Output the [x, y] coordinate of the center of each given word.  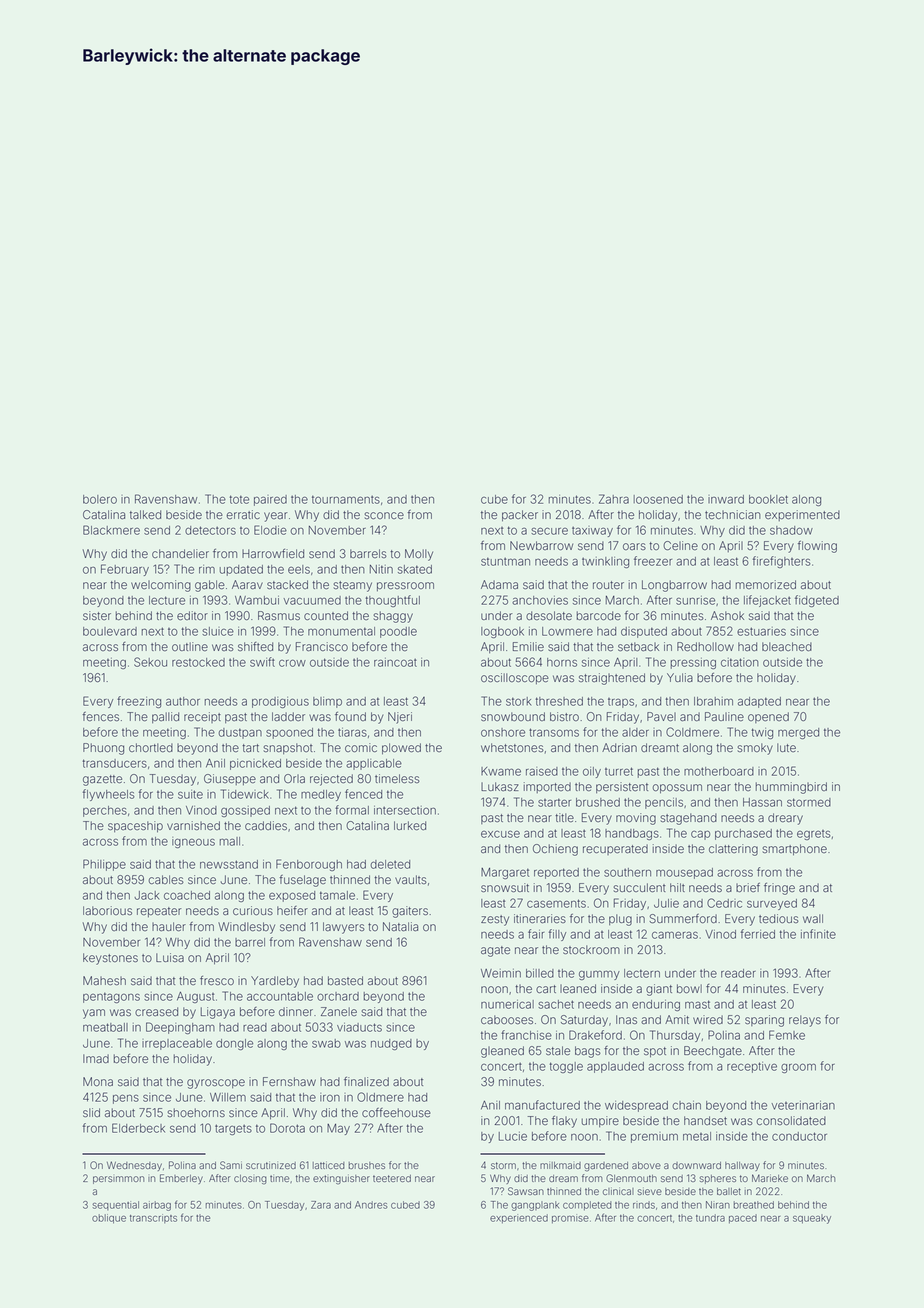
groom [798, 1068]
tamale [337, 895]
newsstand [229, 864]
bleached [787, 646]
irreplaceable [177, 1044]
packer [520, 515]
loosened [658, 499]
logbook [502, 632]
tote [239, 499]
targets [233, 1129]
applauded [615, 1067]
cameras [675, 935]
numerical [507, 1004]
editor [192, 615]
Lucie [513, 1136]
